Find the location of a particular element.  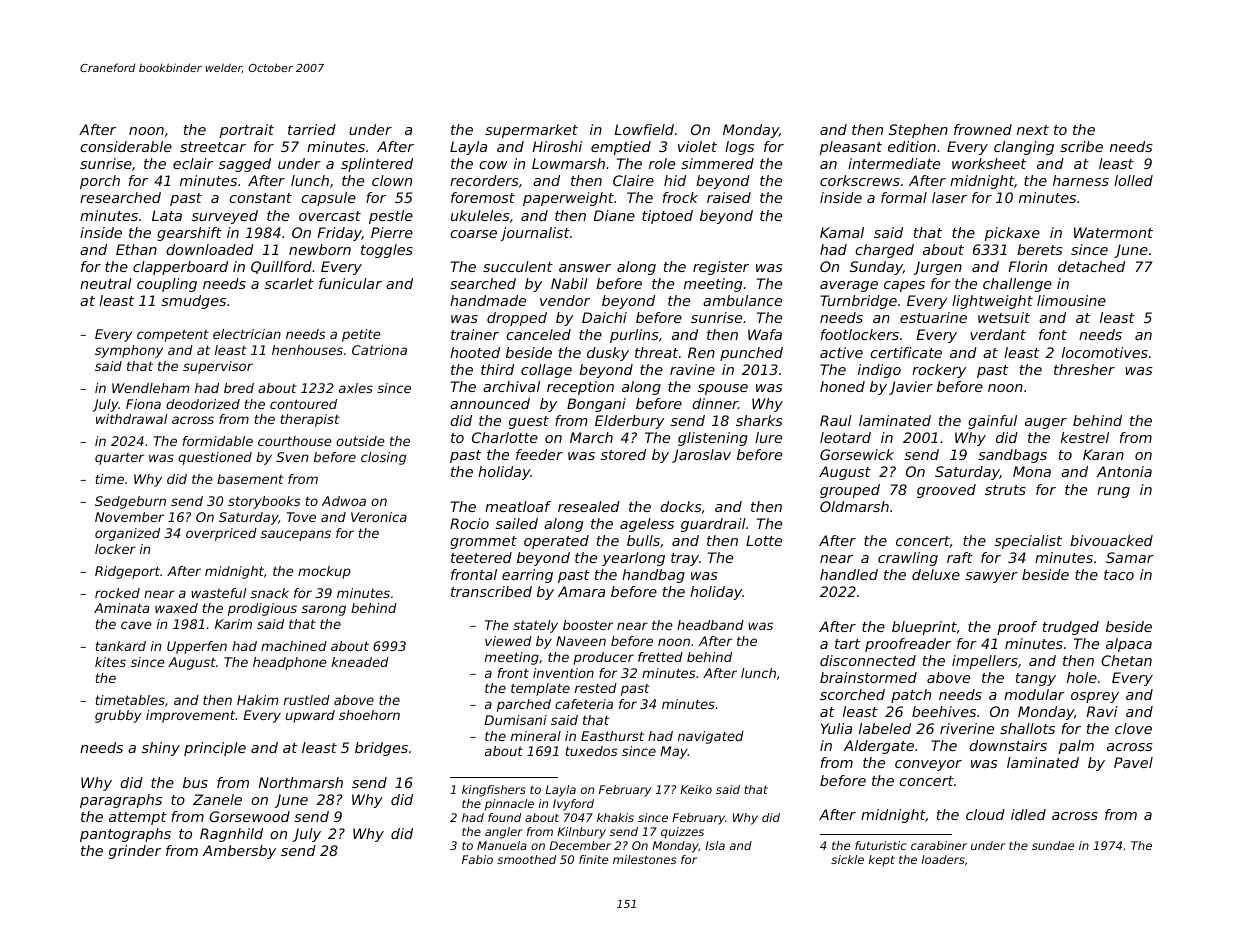

Nabil is located at coordinates (569, 283).
